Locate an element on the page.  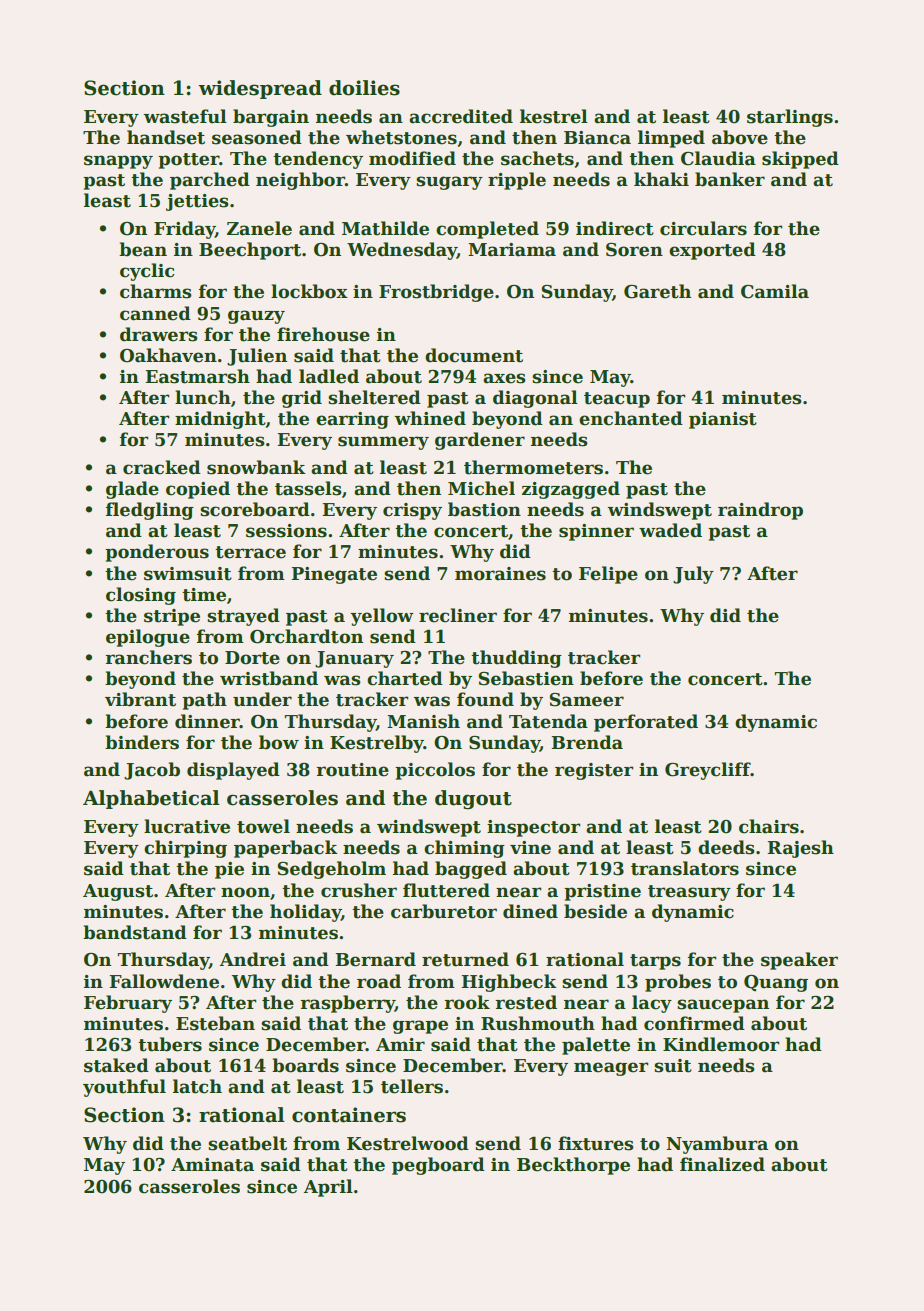
starlings is located at coordinates (790, 118).
